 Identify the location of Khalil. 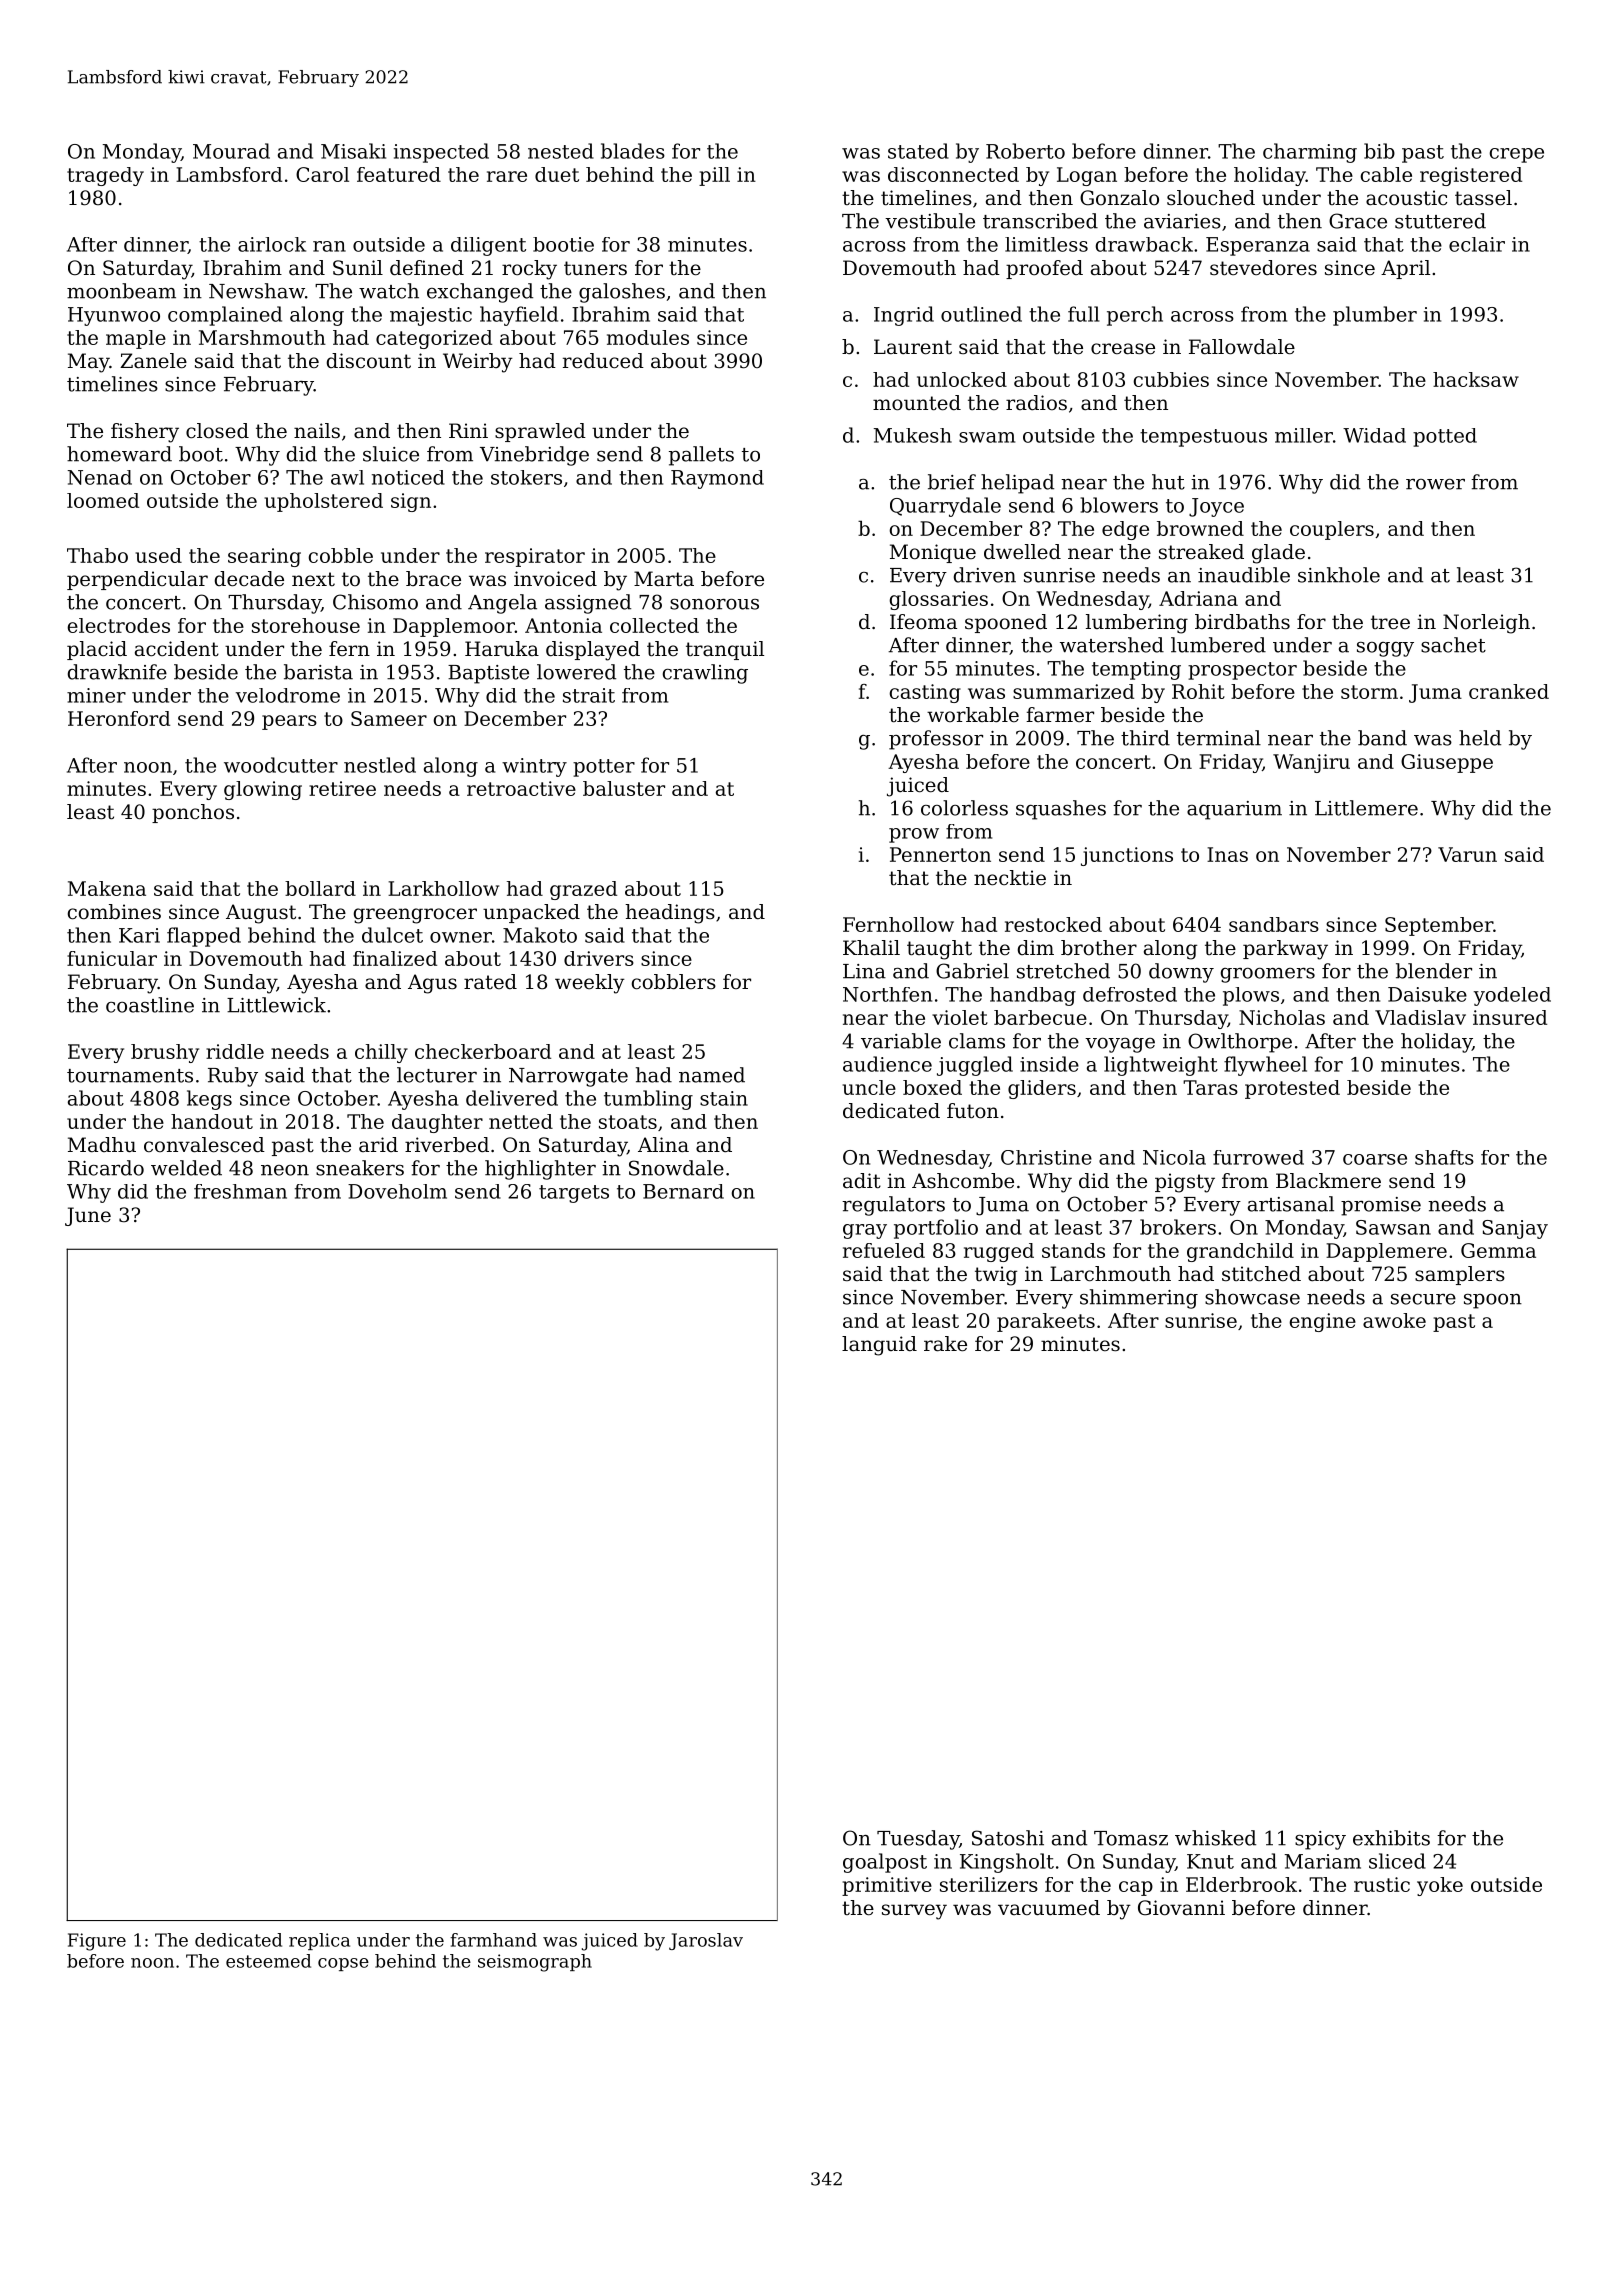
(871, 948).
